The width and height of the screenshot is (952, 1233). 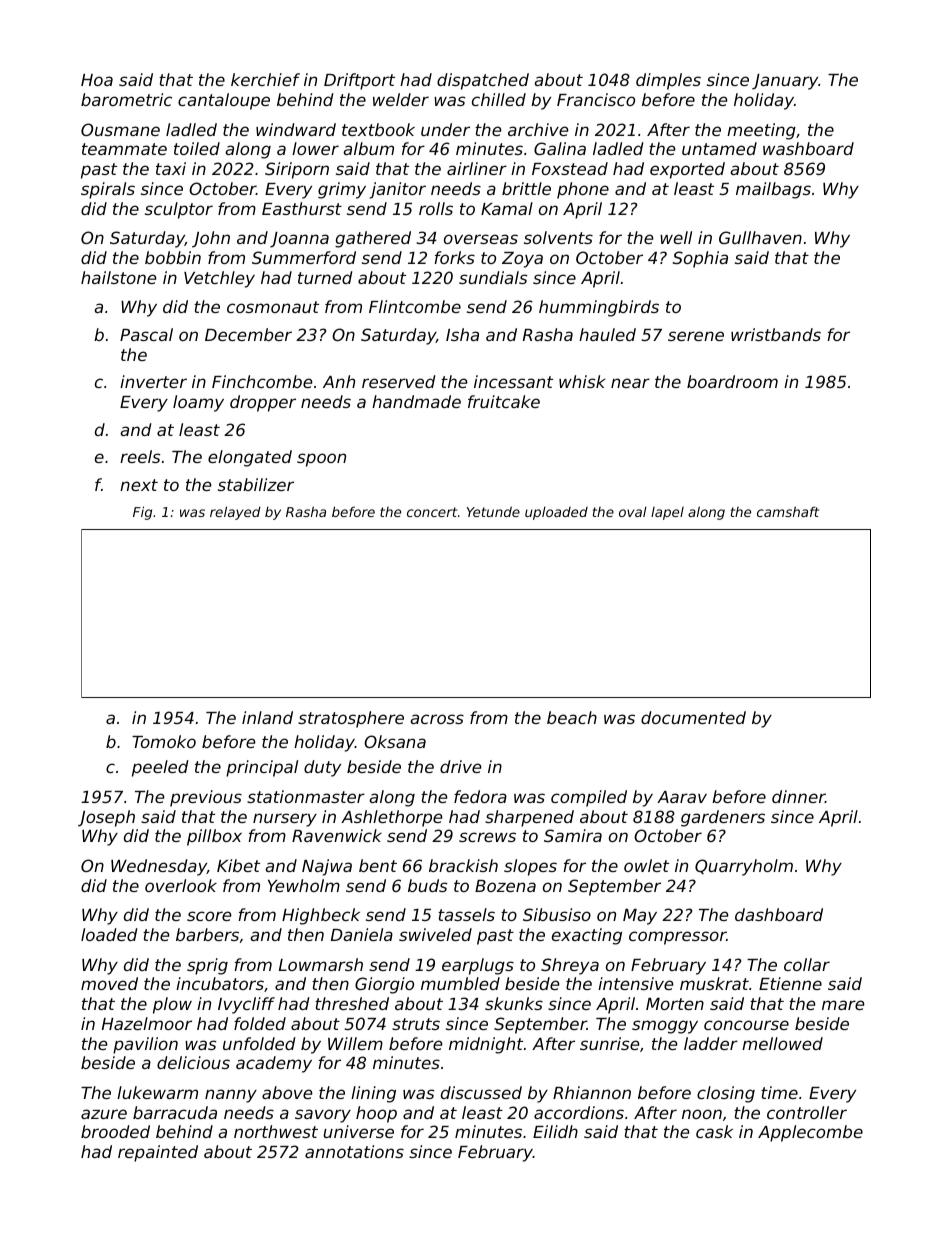 I want to click on whisk, so click(x=582, y=381).
